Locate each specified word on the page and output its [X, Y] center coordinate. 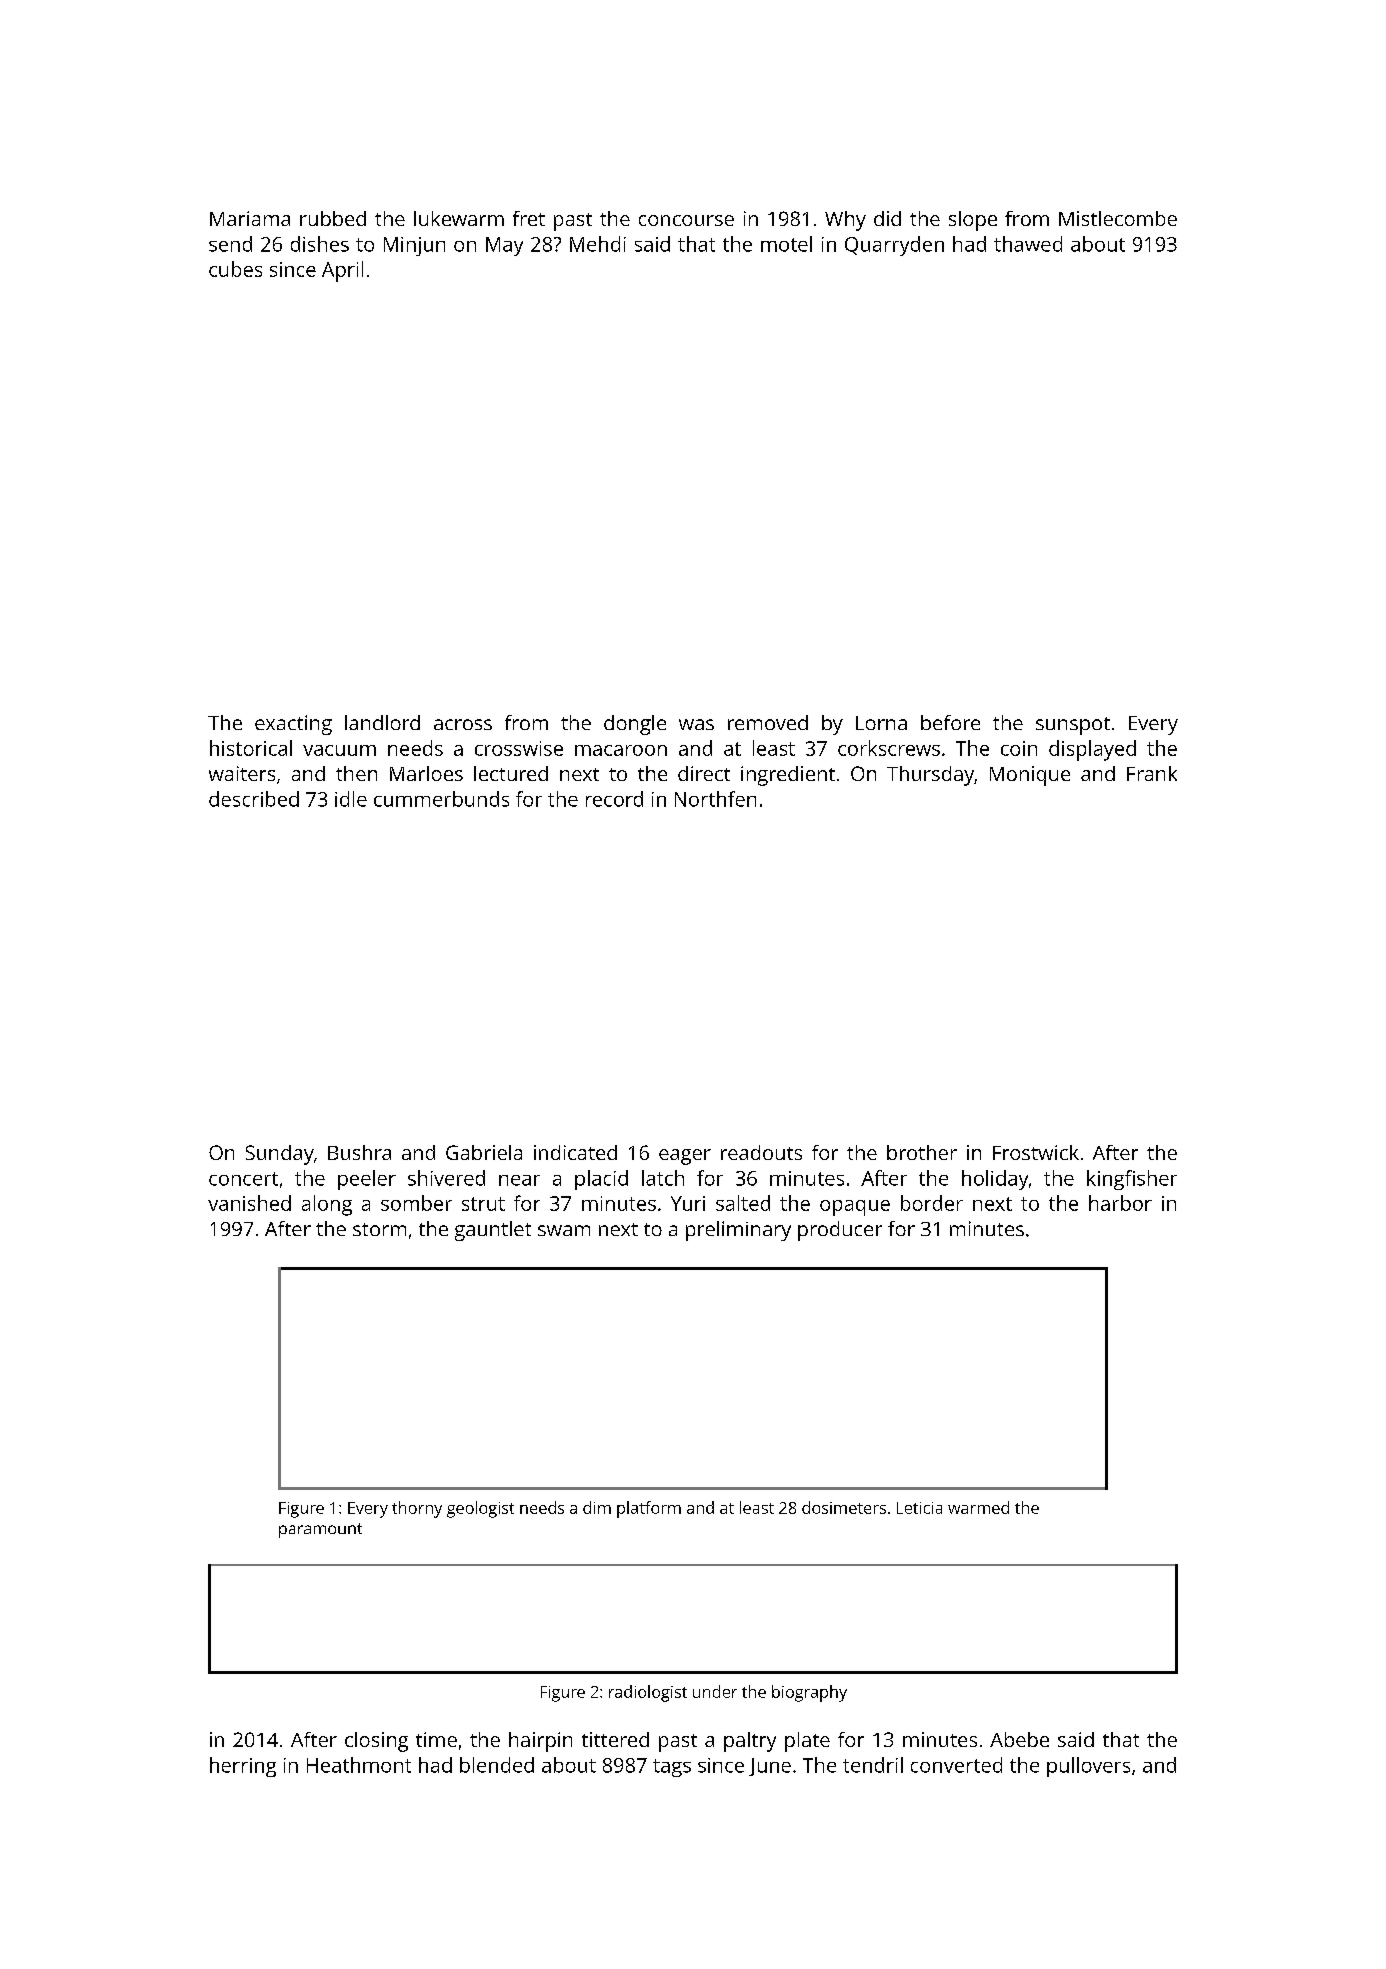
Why [845, 221]
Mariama [250, 218]
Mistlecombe [1118, 218]
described [254, 799]
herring [243, 1767]
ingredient [788, 776]
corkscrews [889, 748]
